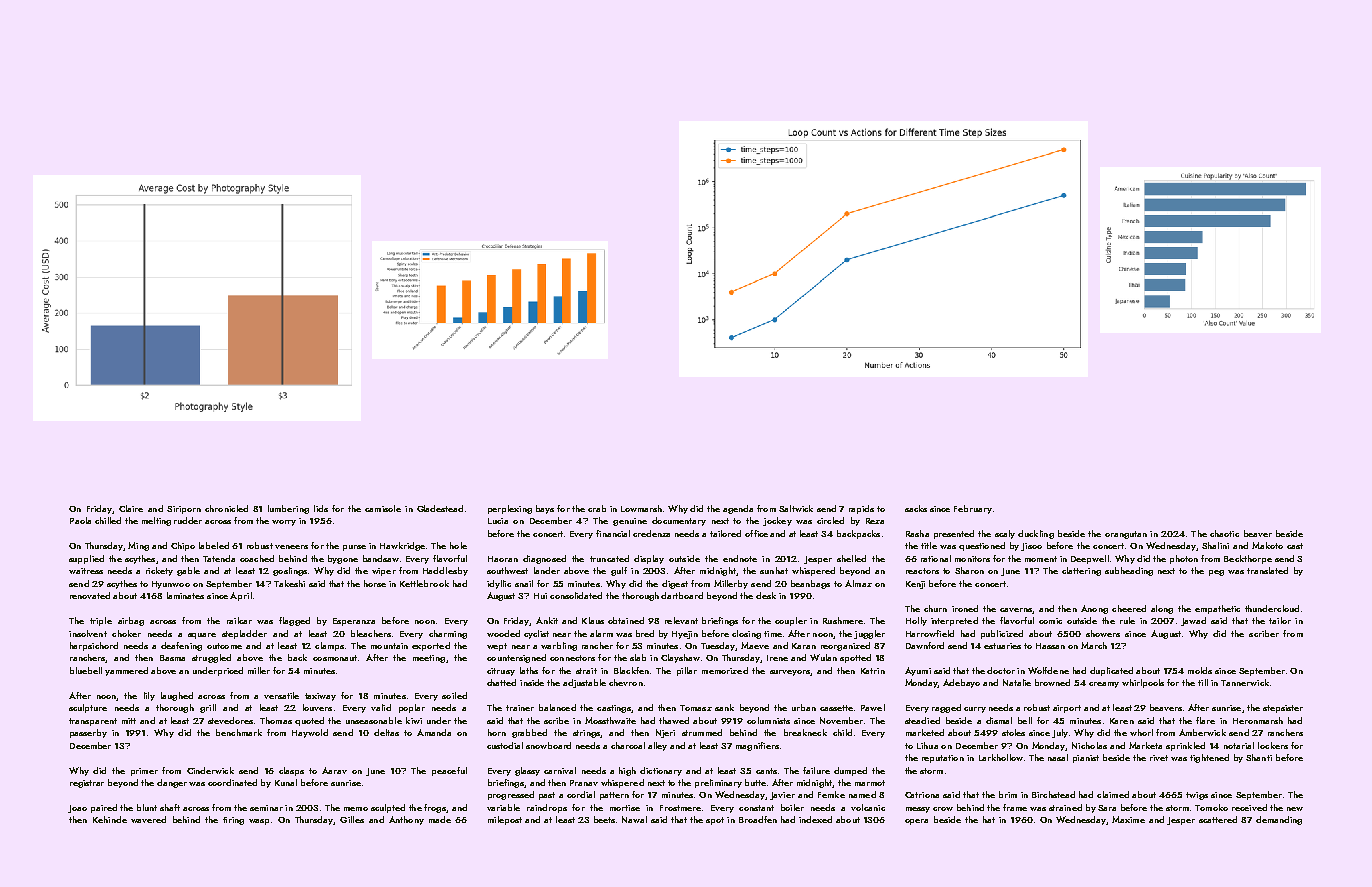 Image resolution: width=1372 pixels, height=887 pixels. Describe the element at coordinates (868, 807) in the screenshot. I see `volcanic` at that location.
